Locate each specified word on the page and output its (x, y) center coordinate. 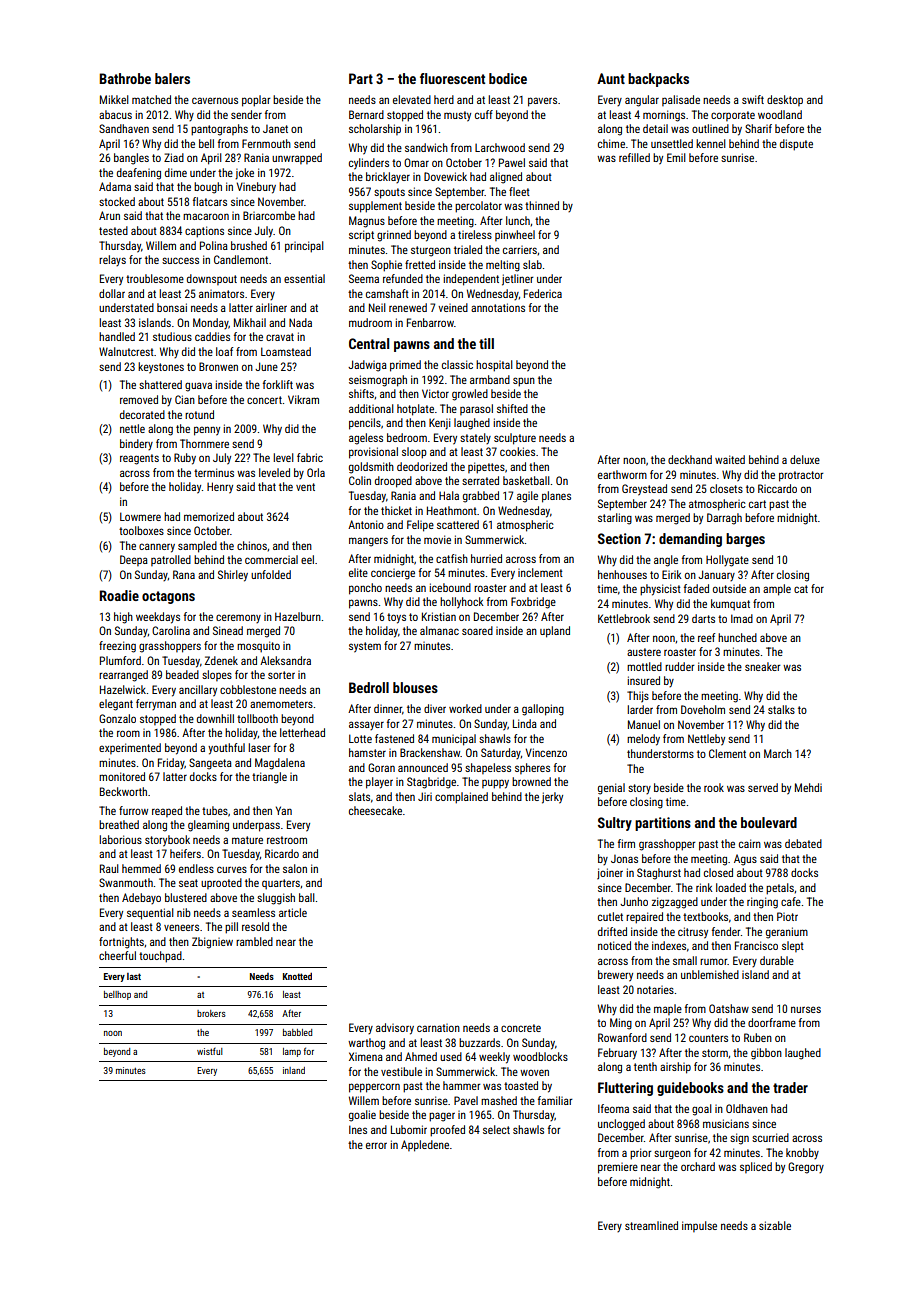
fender (726, 931)
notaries (655, 990)
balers (172, 78)
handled (117, 336)
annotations (498, 307)
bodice (508, 78)
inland (294, 1070)
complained (461, 798)
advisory (395, 1029)
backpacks (658, 80)
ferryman (156, 704)
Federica (543, 293)
